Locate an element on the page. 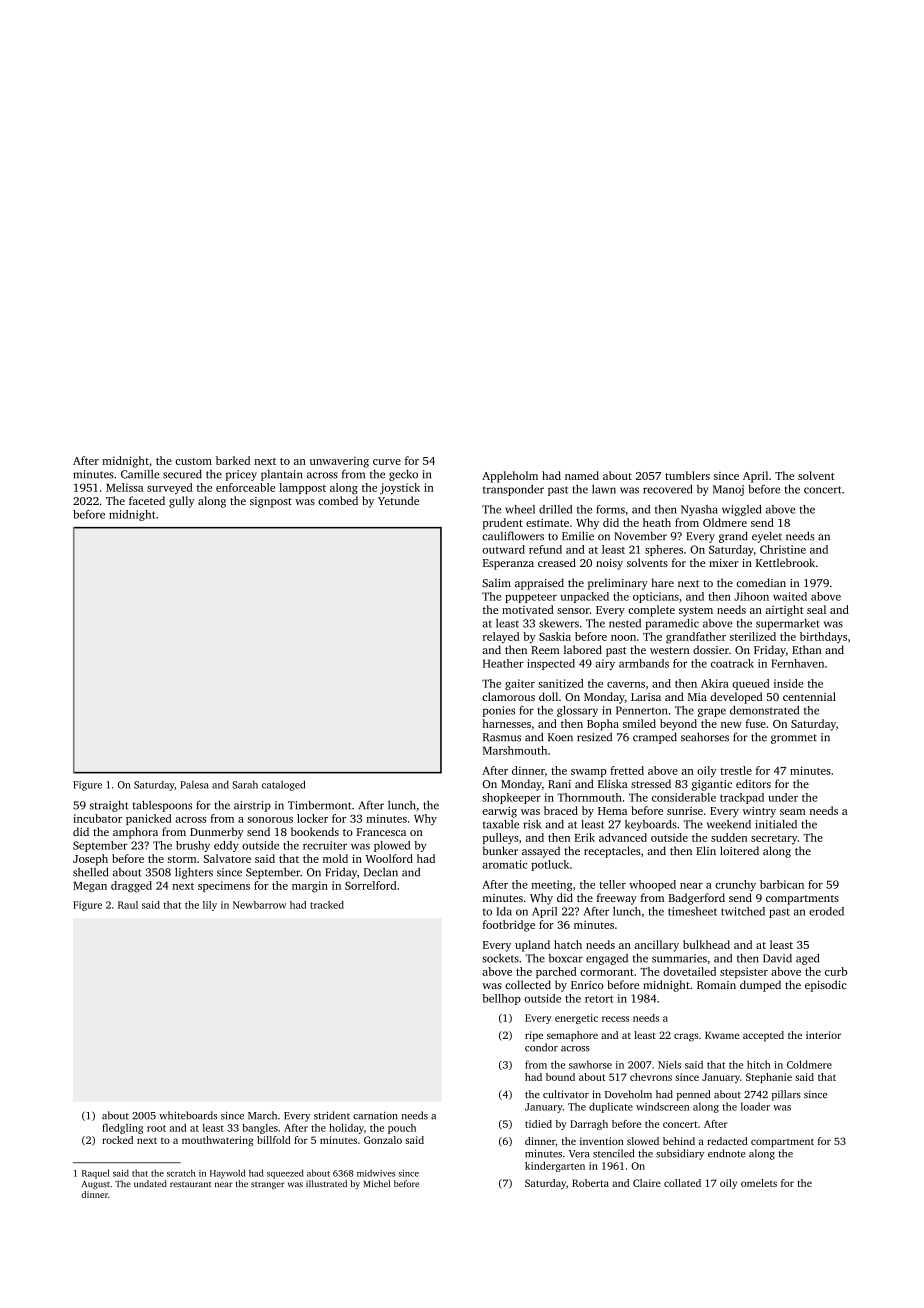  bellhop is located at coordinates (501, 999).
